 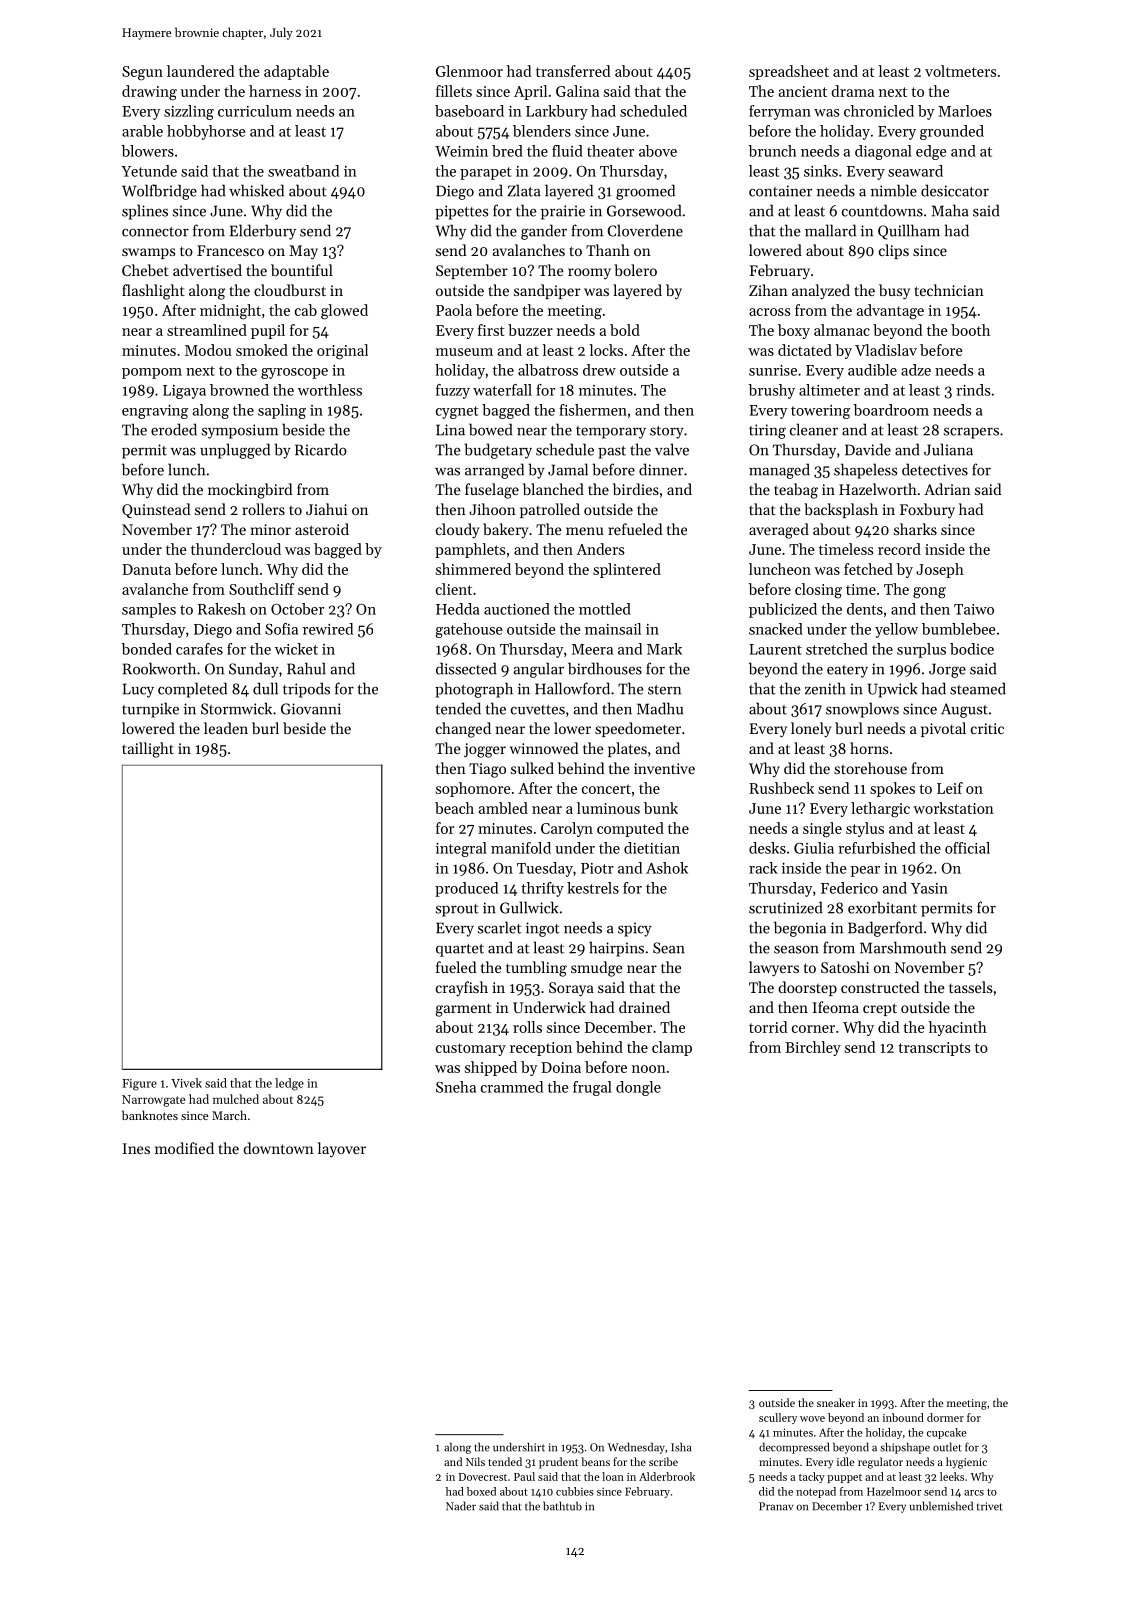 I want to click on voltmeters, so click(x=961, y=71).
